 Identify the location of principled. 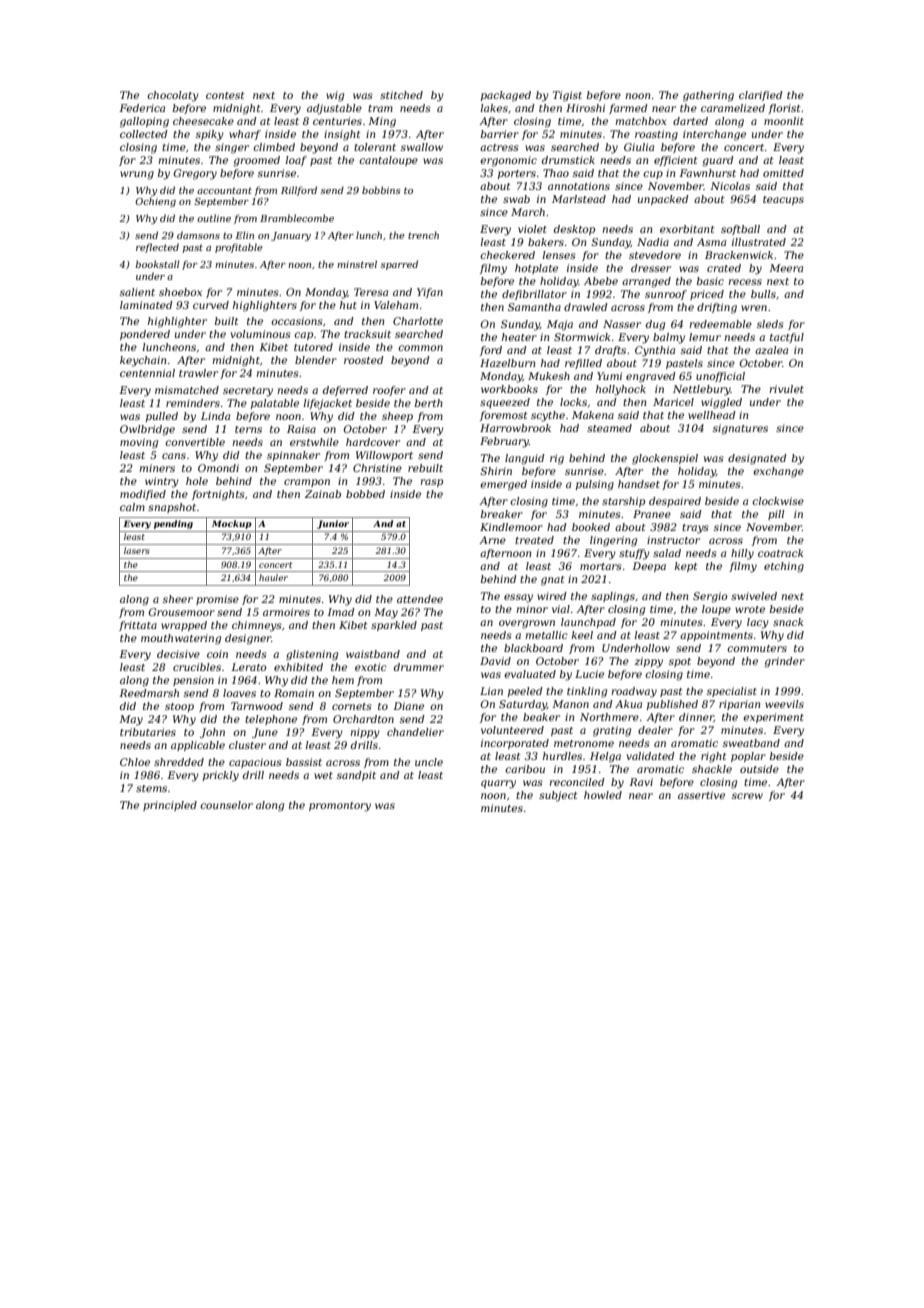
(170, 806).
